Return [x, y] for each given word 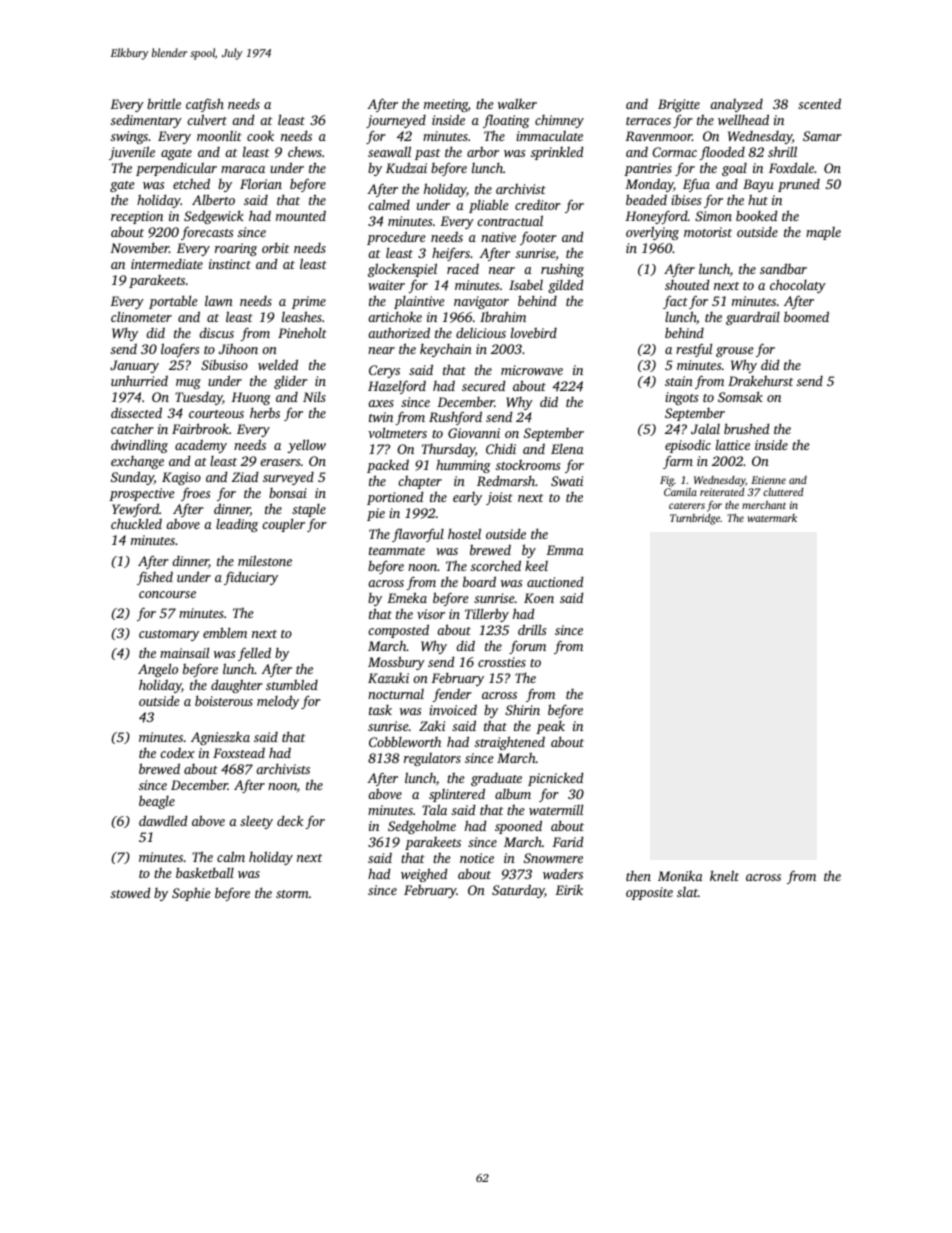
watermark [772, 518]
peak [550, 727]
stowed [131, 892]
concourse [167, 594]
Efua [696, 185]
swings [129, 137]
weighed [424, 875]
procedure [396, 238]
